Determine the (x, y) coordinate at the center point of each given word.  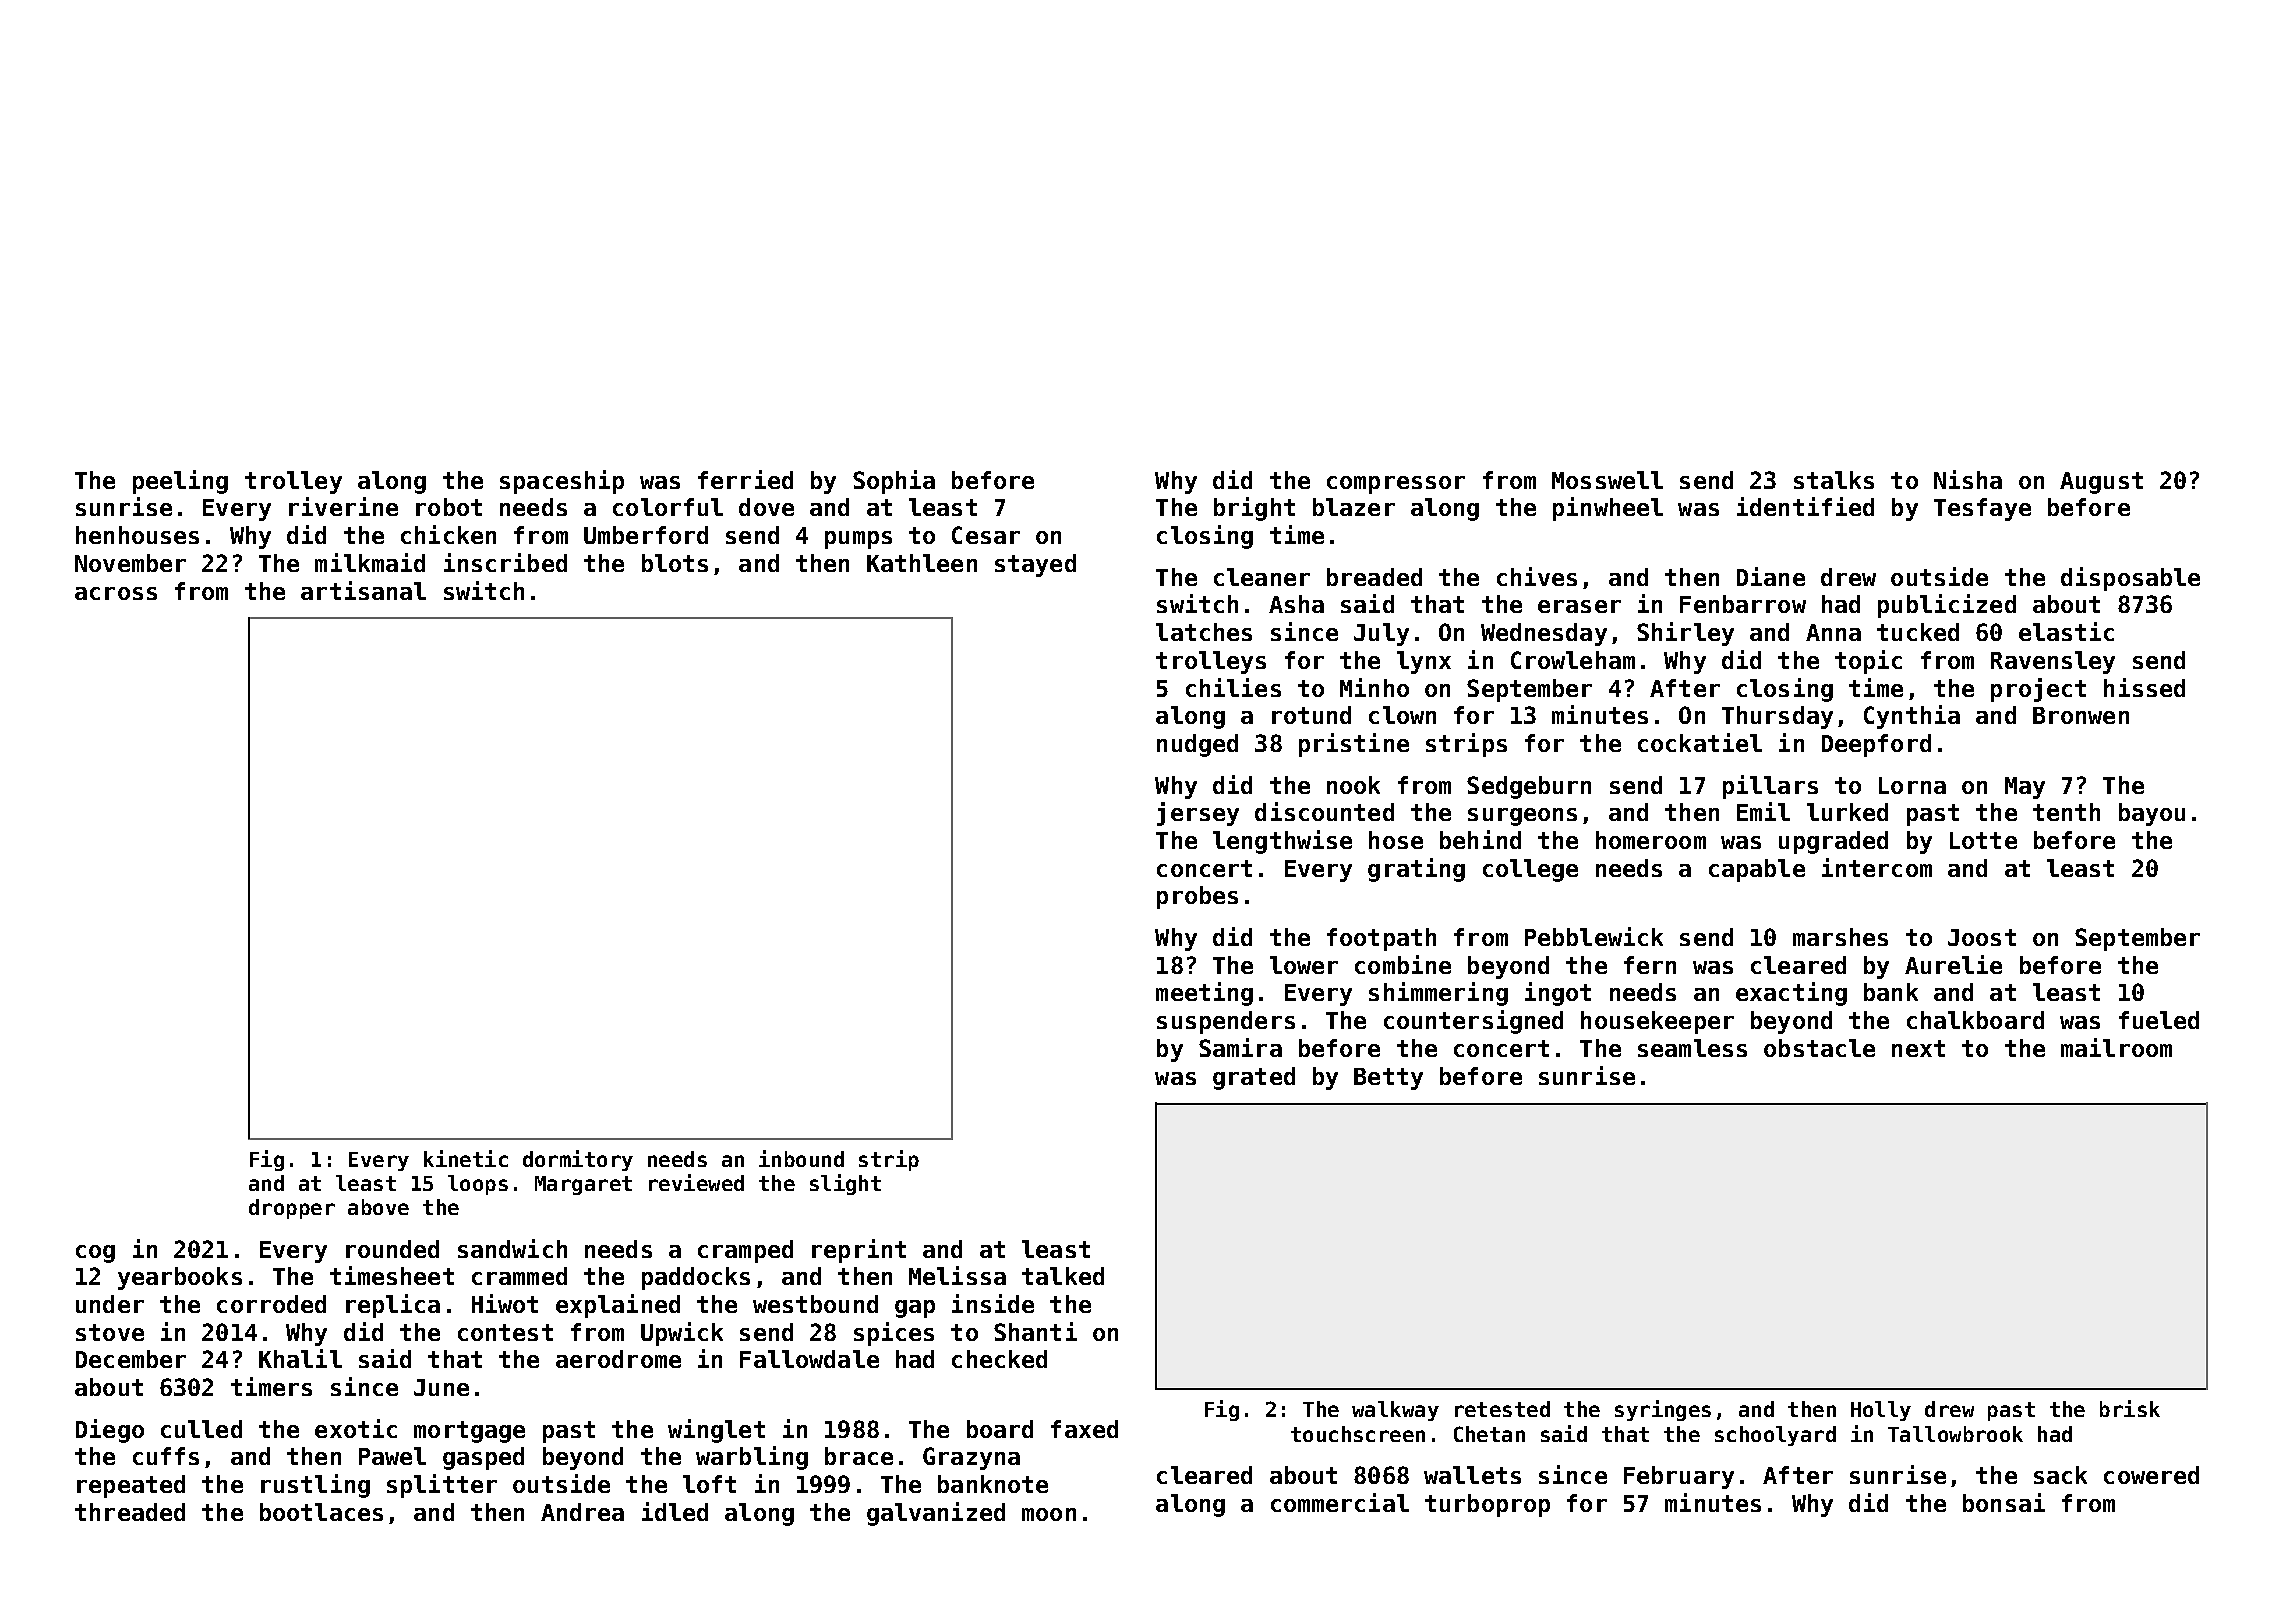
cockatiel (1700, 742)
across (116, 593)
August (2101, 483)
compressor (1396, 485)
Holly (1881, 1411)
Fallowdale (809, 1359)
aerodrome (618, 1359)
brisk (2130, 1408)
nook (1353, 785)
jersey (1198, 814)
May (2025, 788)
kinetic (466, 1158)
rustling (315, 1486)
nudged (1197, 745)
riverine (343, 506)
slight (845, 1184)
